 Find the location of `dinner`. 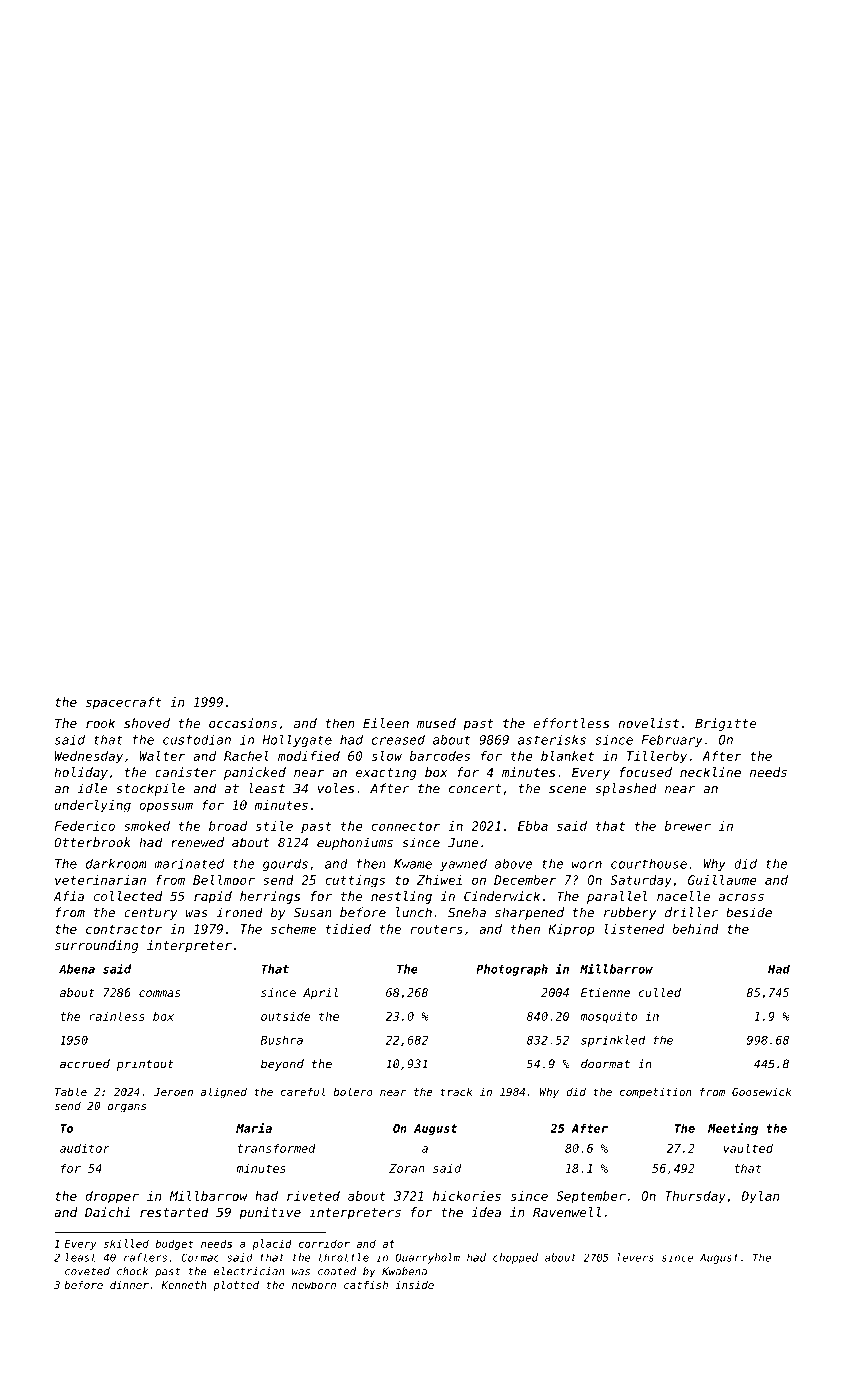

dinner is located at coordinates (129, 1285).
